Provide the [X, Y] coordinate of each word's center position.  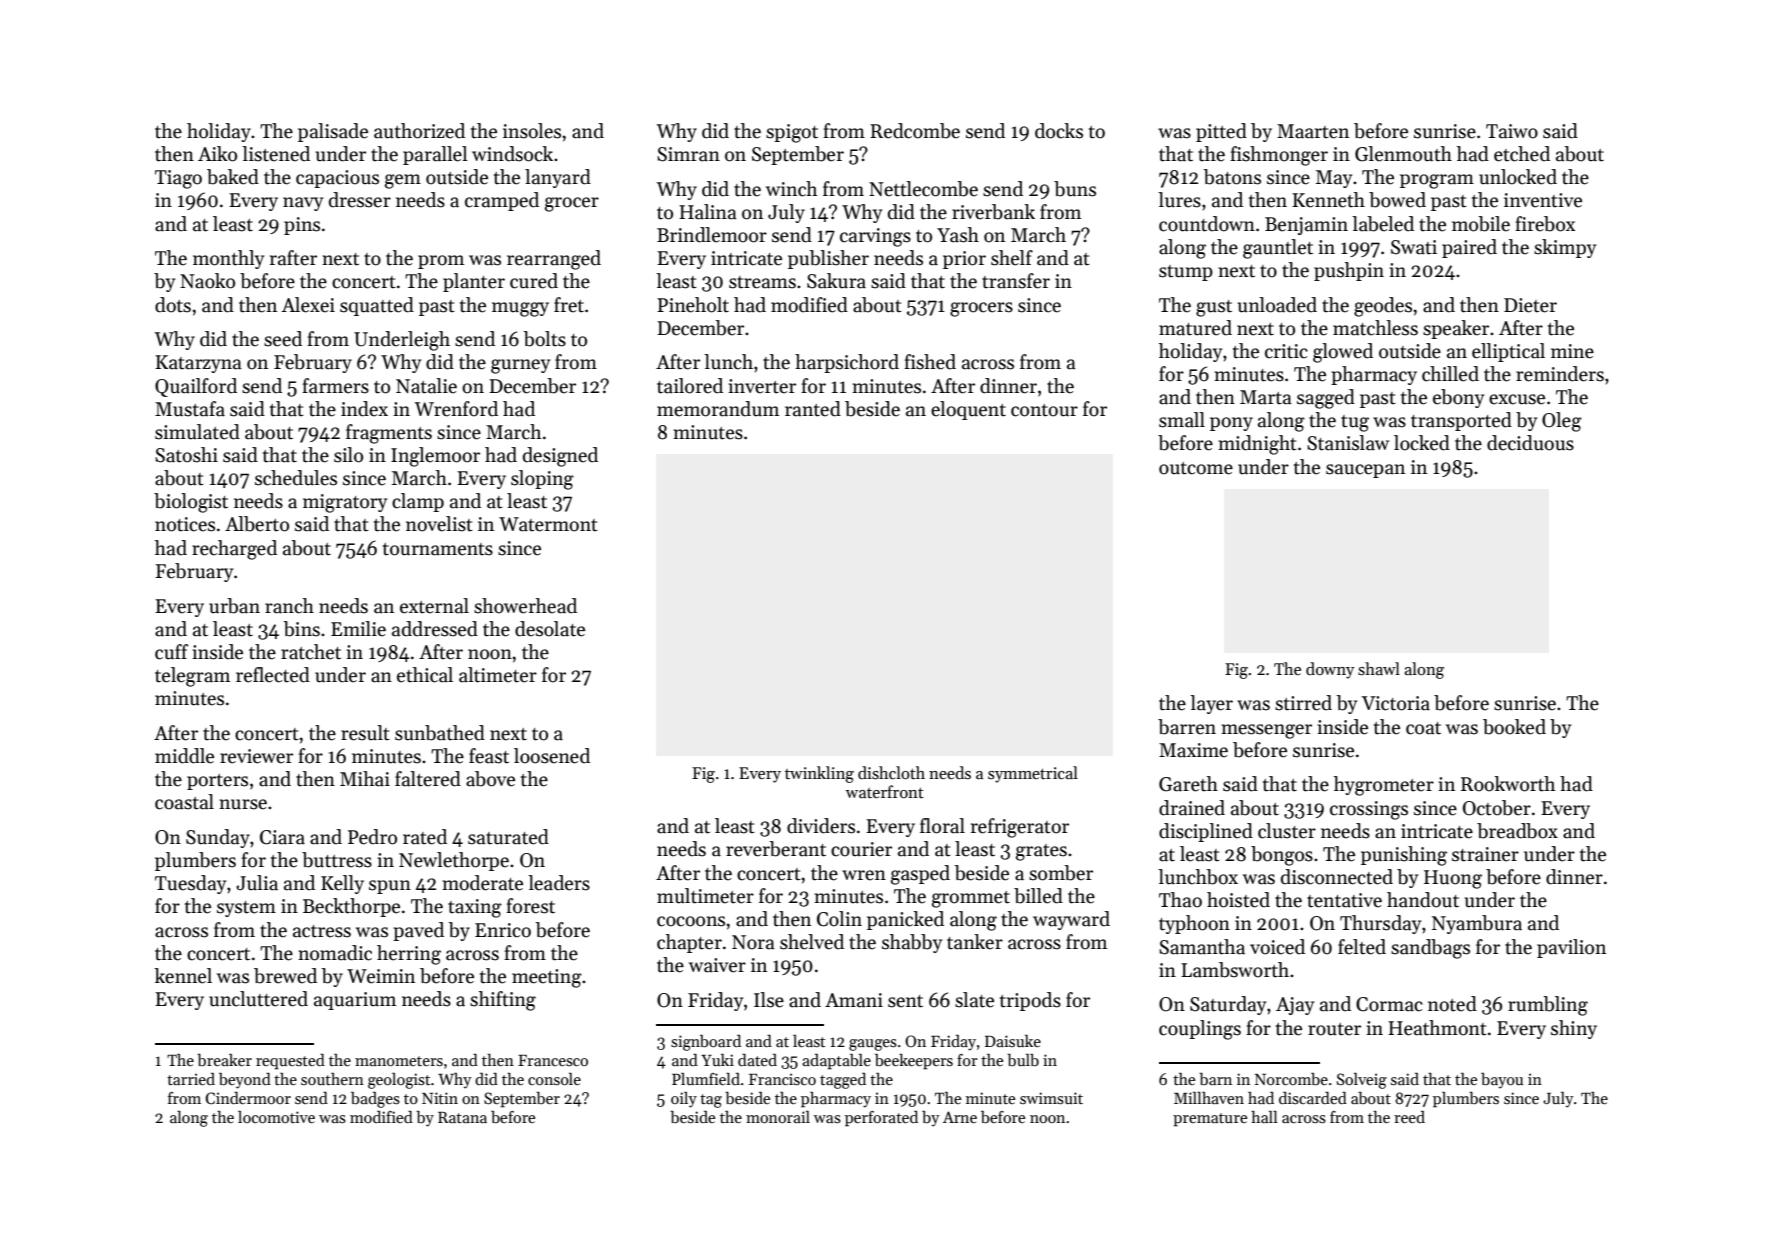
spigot [792, 133]
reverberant [776, 849]
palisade [333, 132]
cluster [1287, 831]
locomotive [276, 1117]
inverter [762, 386]
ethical [425, 675]
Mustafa [190, 409]
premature [1210, 1120]
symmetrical [1033, 774]
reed [1409, 1117]
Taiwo [1512, 131]
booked [1514, 727]
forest [530, 906]
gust [1214, 308]
